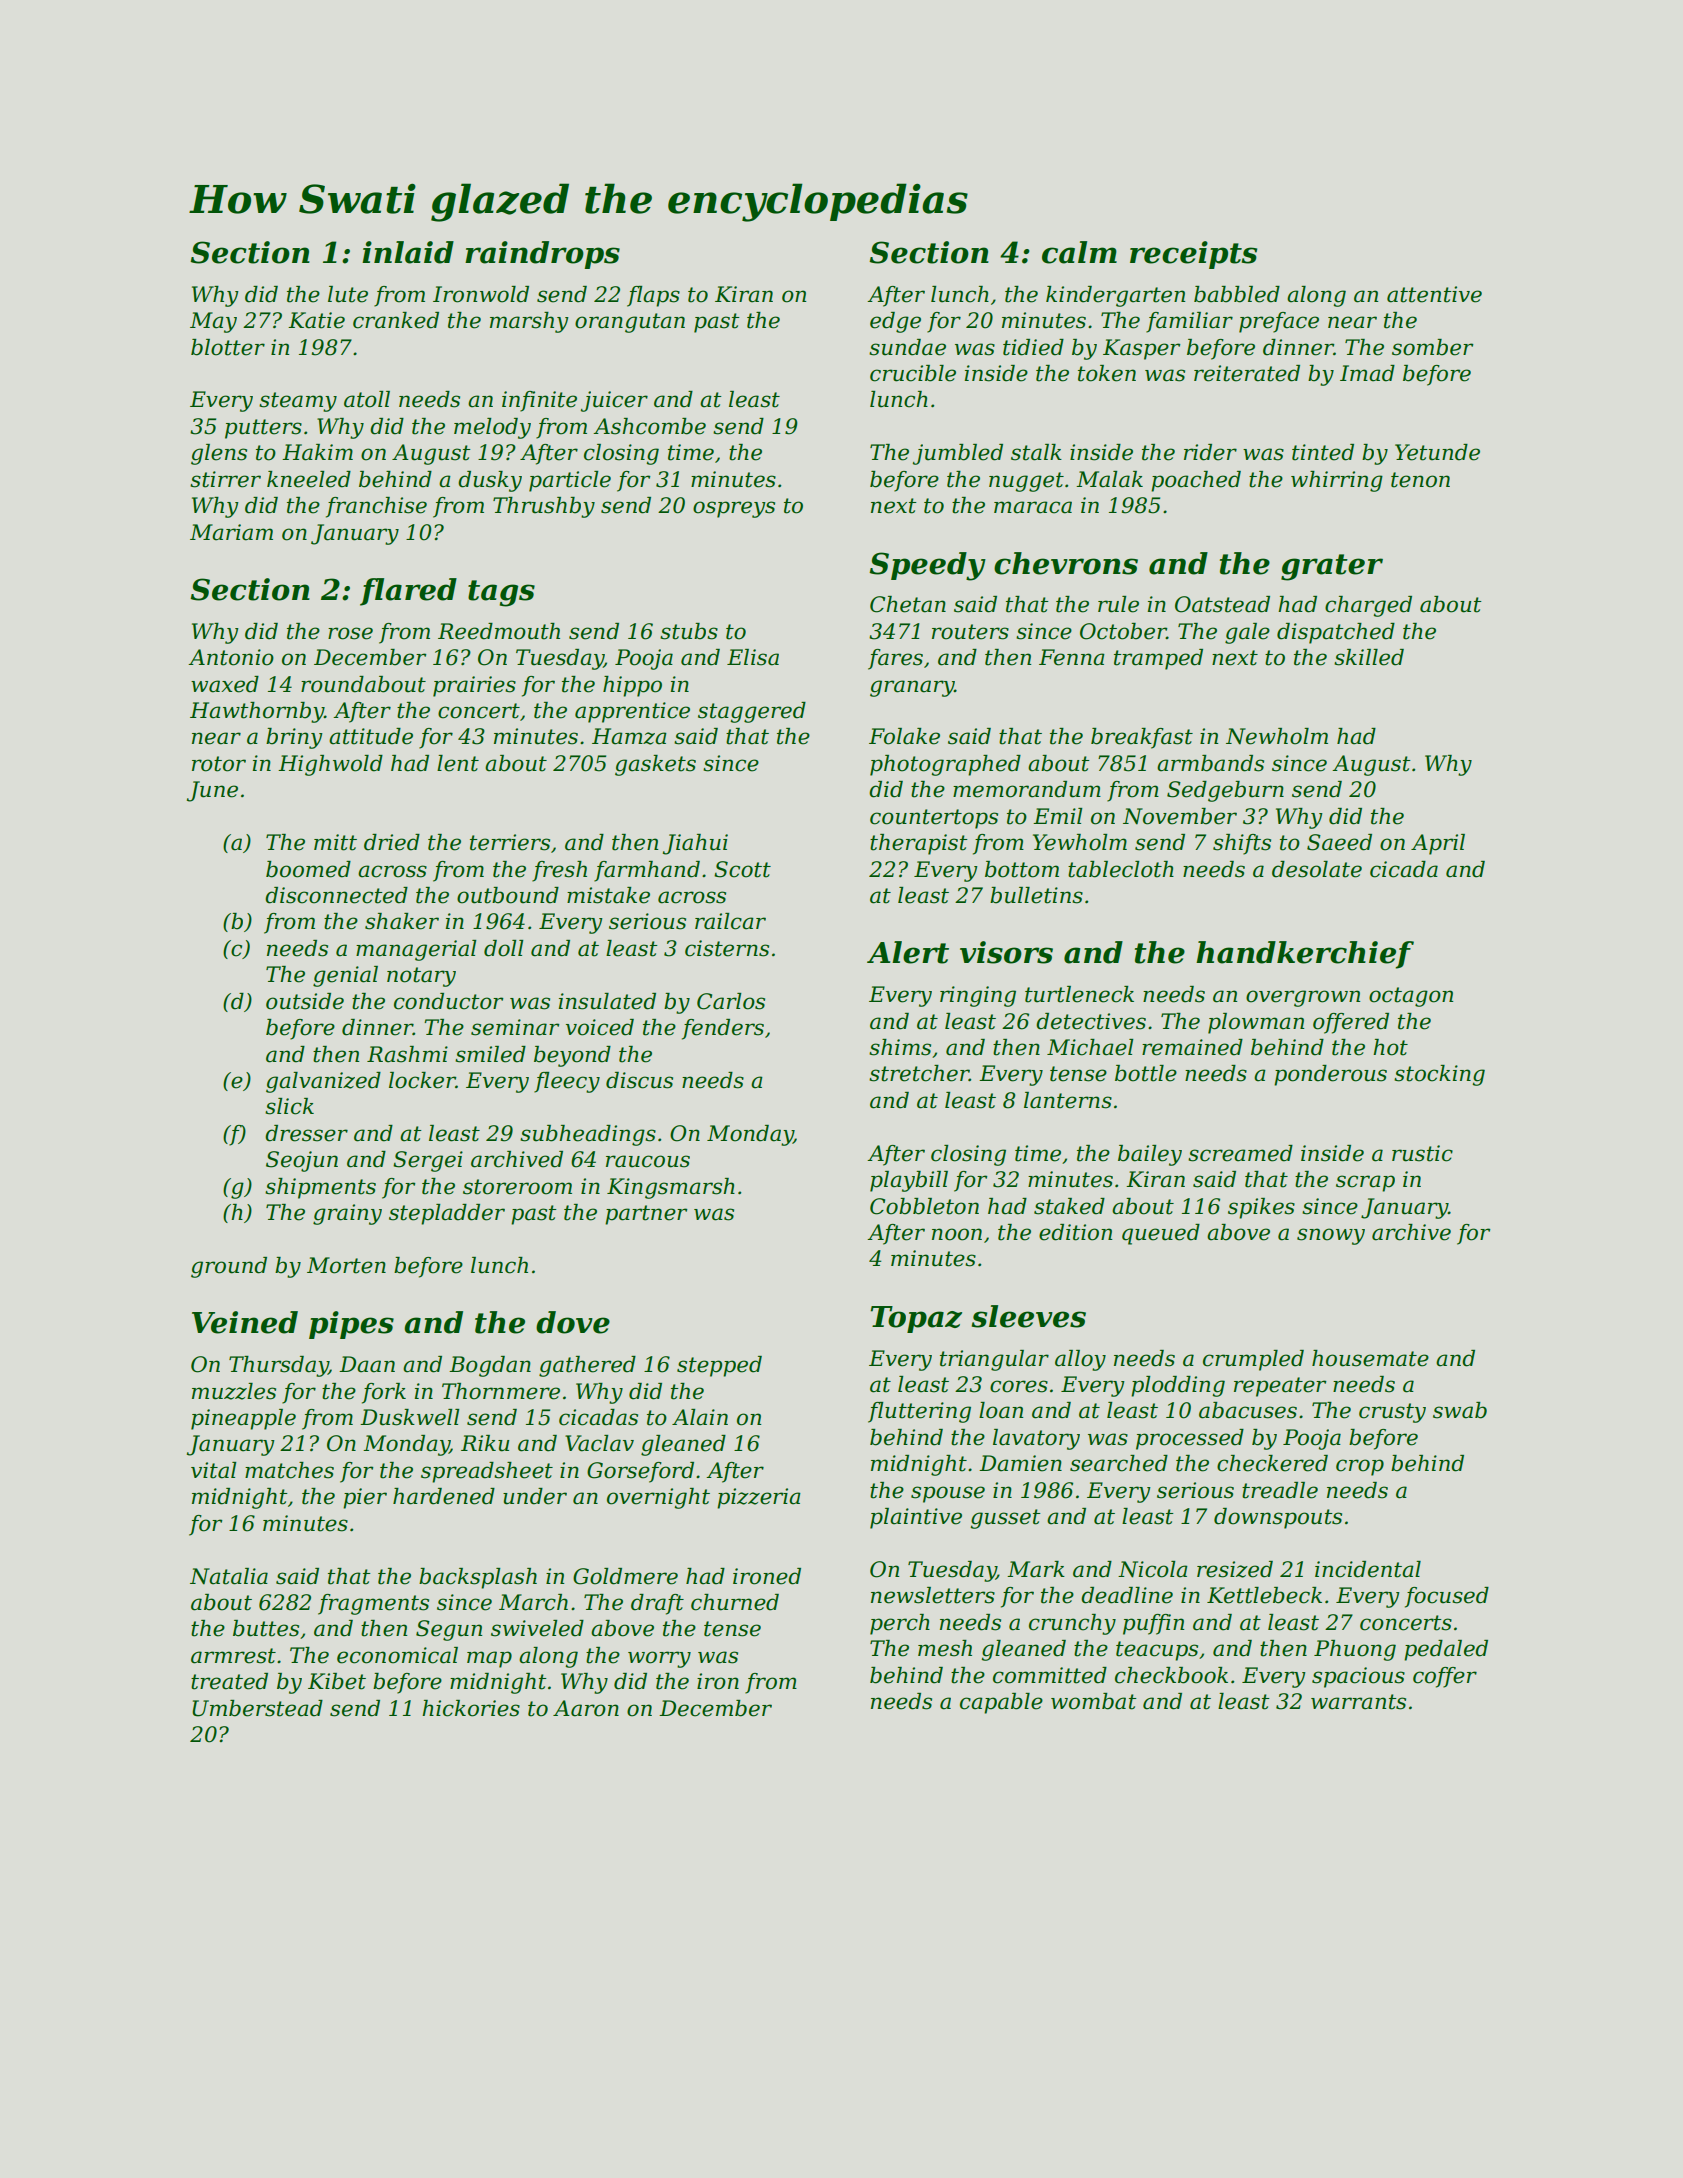 The width and height of the image is (1683, 2178). I want to click on stalk, so click(1036, 452).
